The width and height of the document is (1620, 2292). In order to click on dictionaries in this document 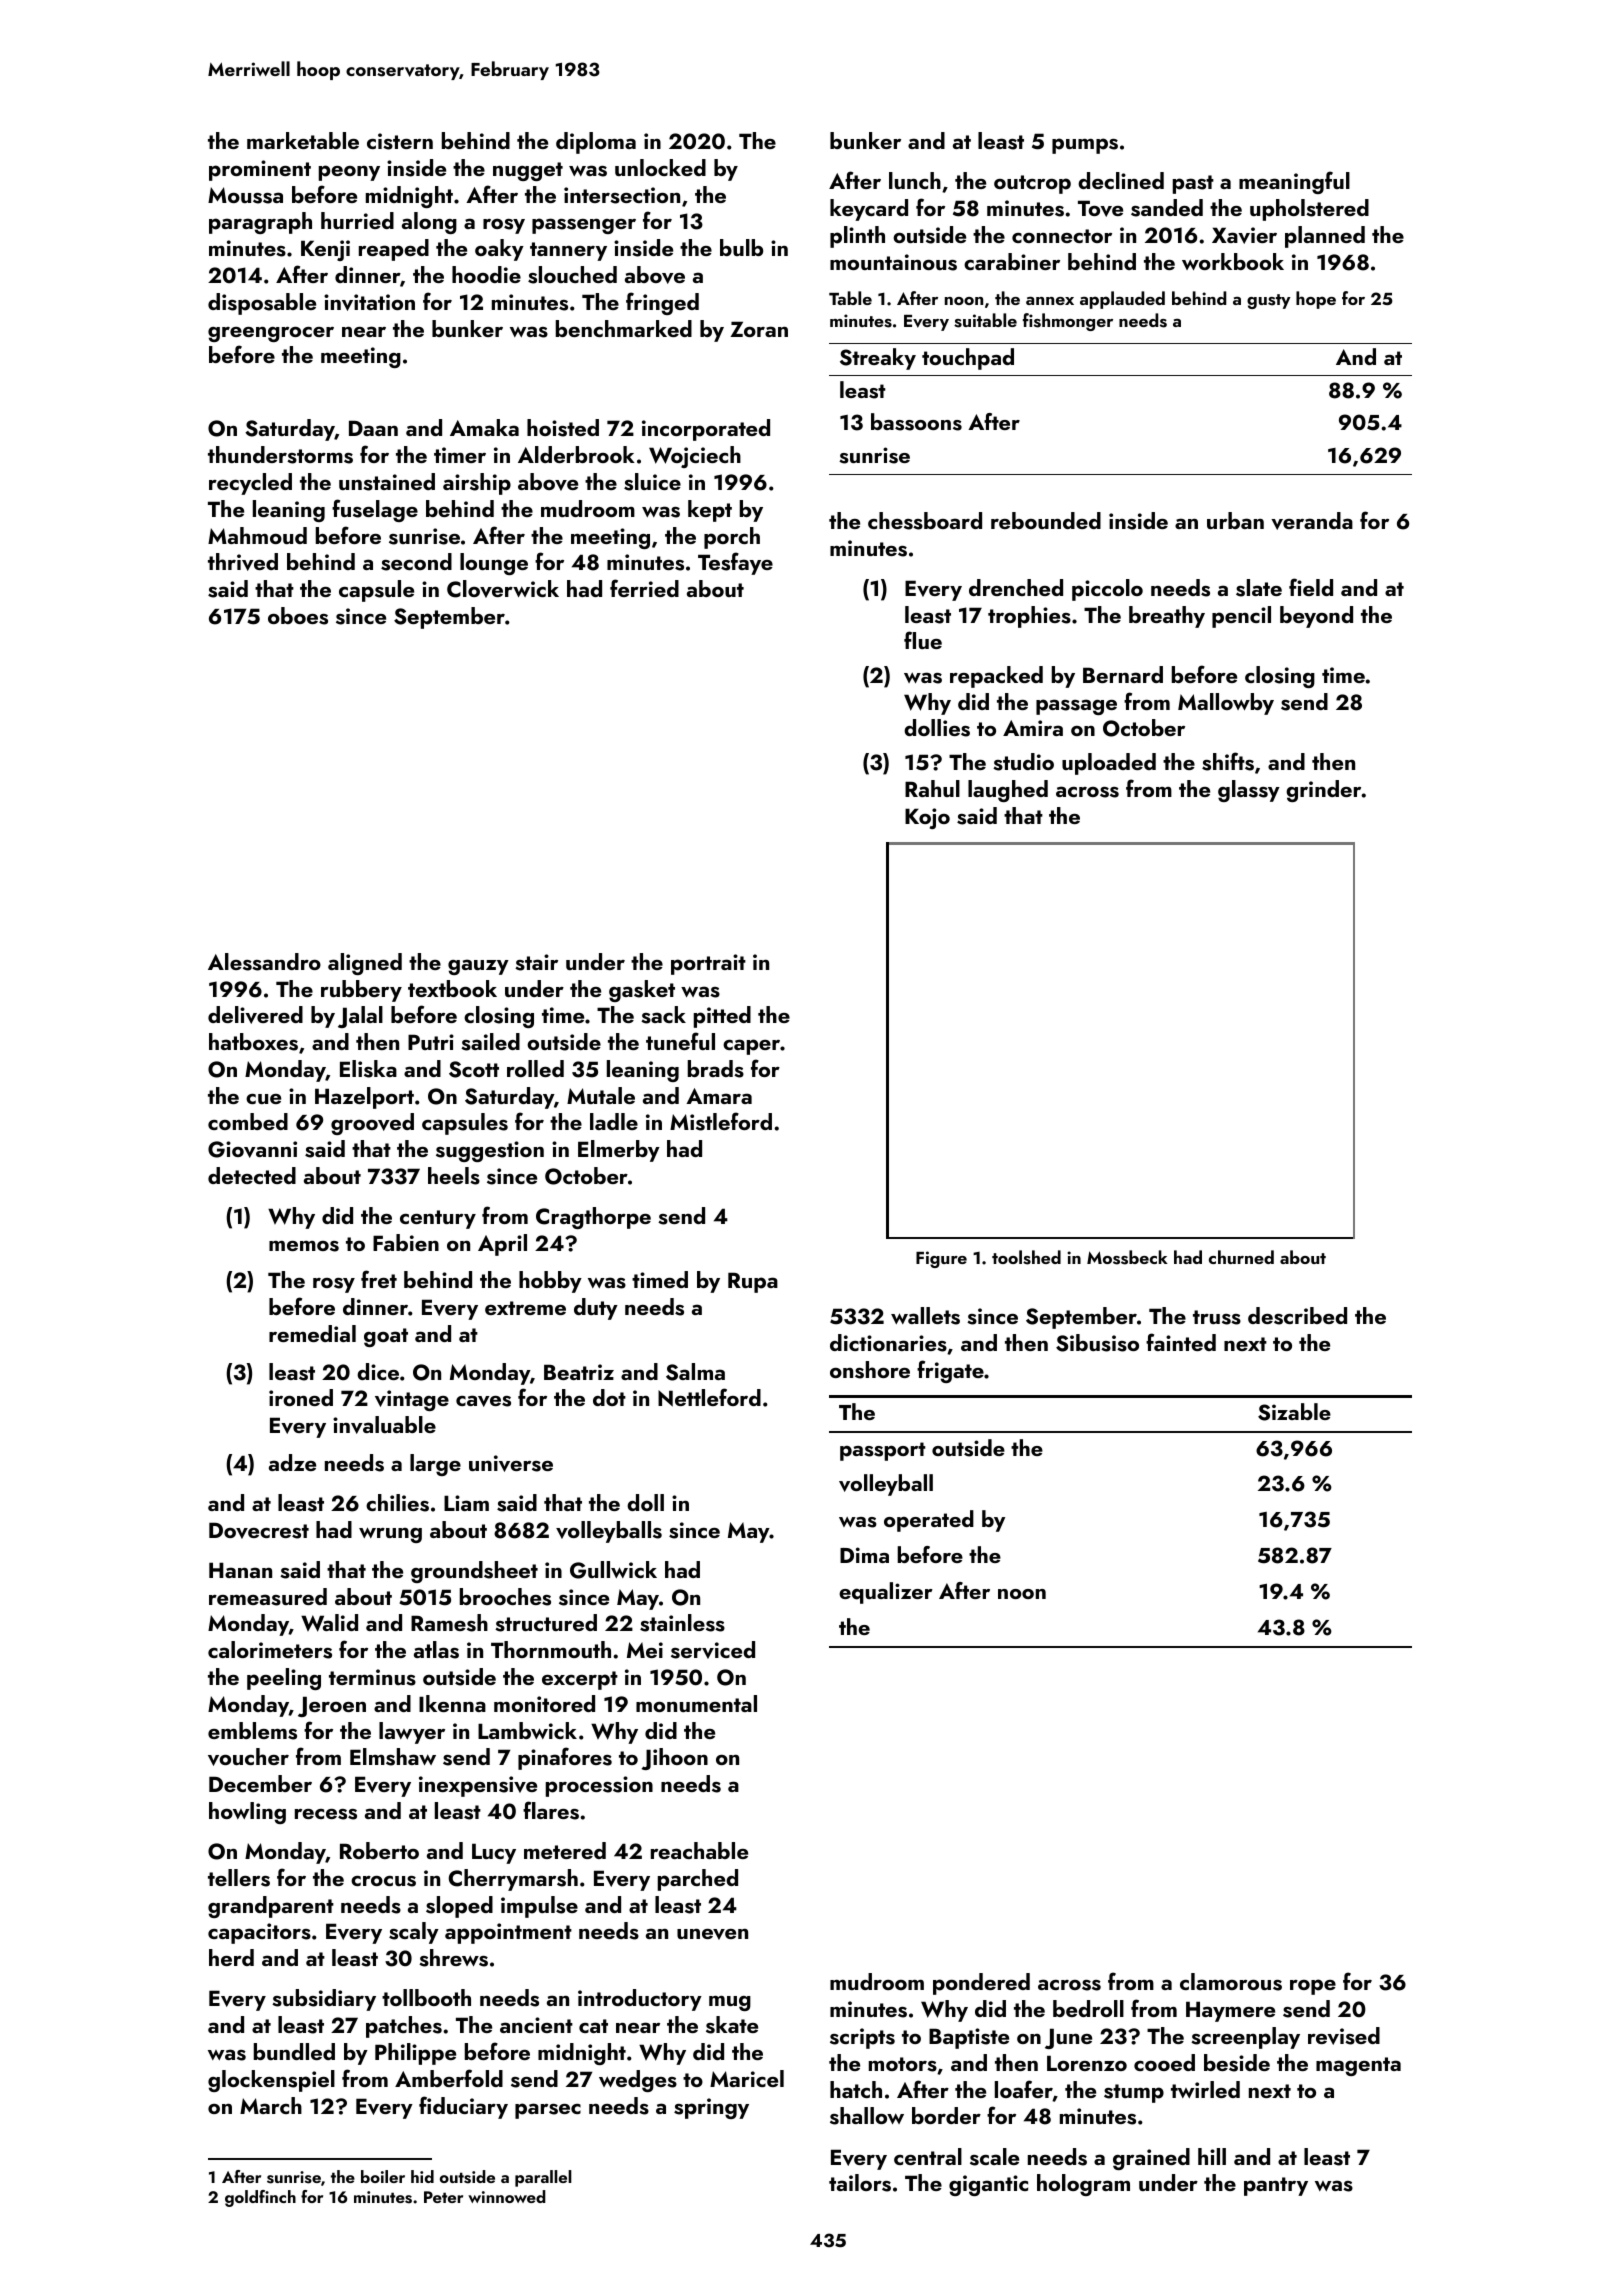, I will do `click(888, 1343)`.
